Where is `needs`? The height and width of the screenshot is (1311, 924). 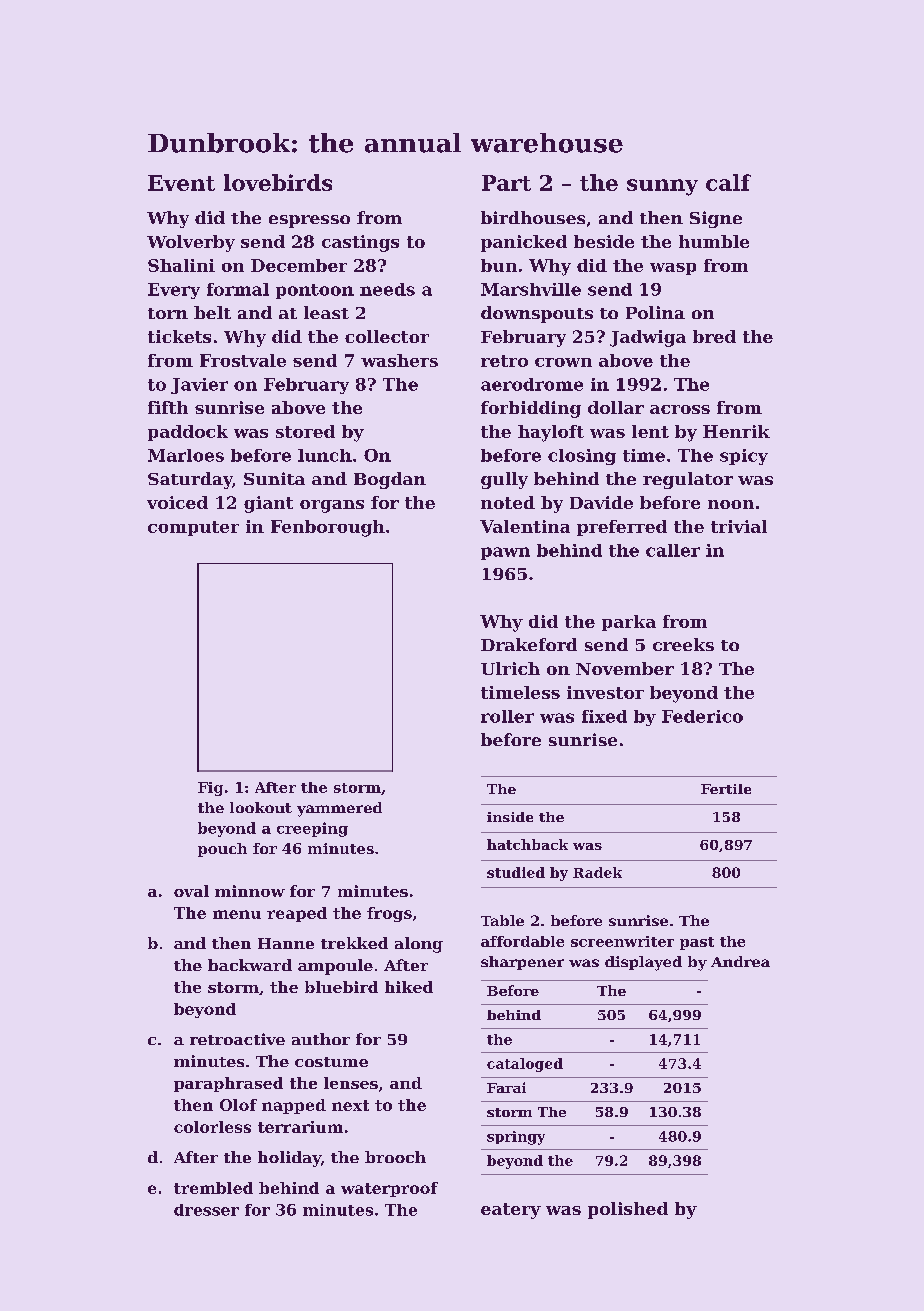
needs is located at coordinates (387, 289).
